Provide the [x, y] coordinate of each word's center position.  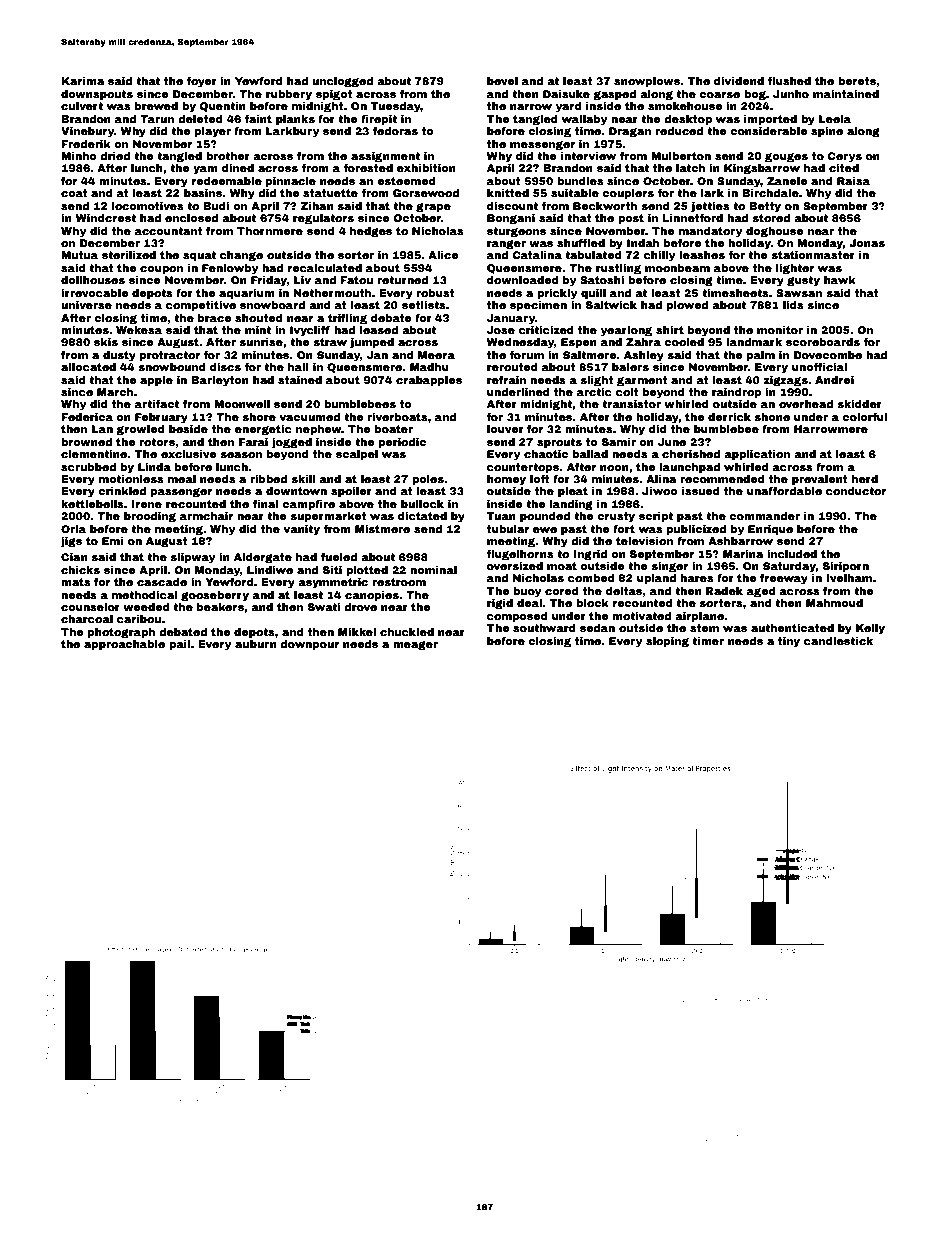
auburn [256, 644]
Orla [73, 529]
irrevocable [95, 293]
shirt [670, 330]
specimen [538, 306]
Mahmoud [834, 603]
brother [228, 156]
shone [772, 417]
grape [433, 208]
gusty [803, 281]
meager [415, 646]
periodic [402, 443]
